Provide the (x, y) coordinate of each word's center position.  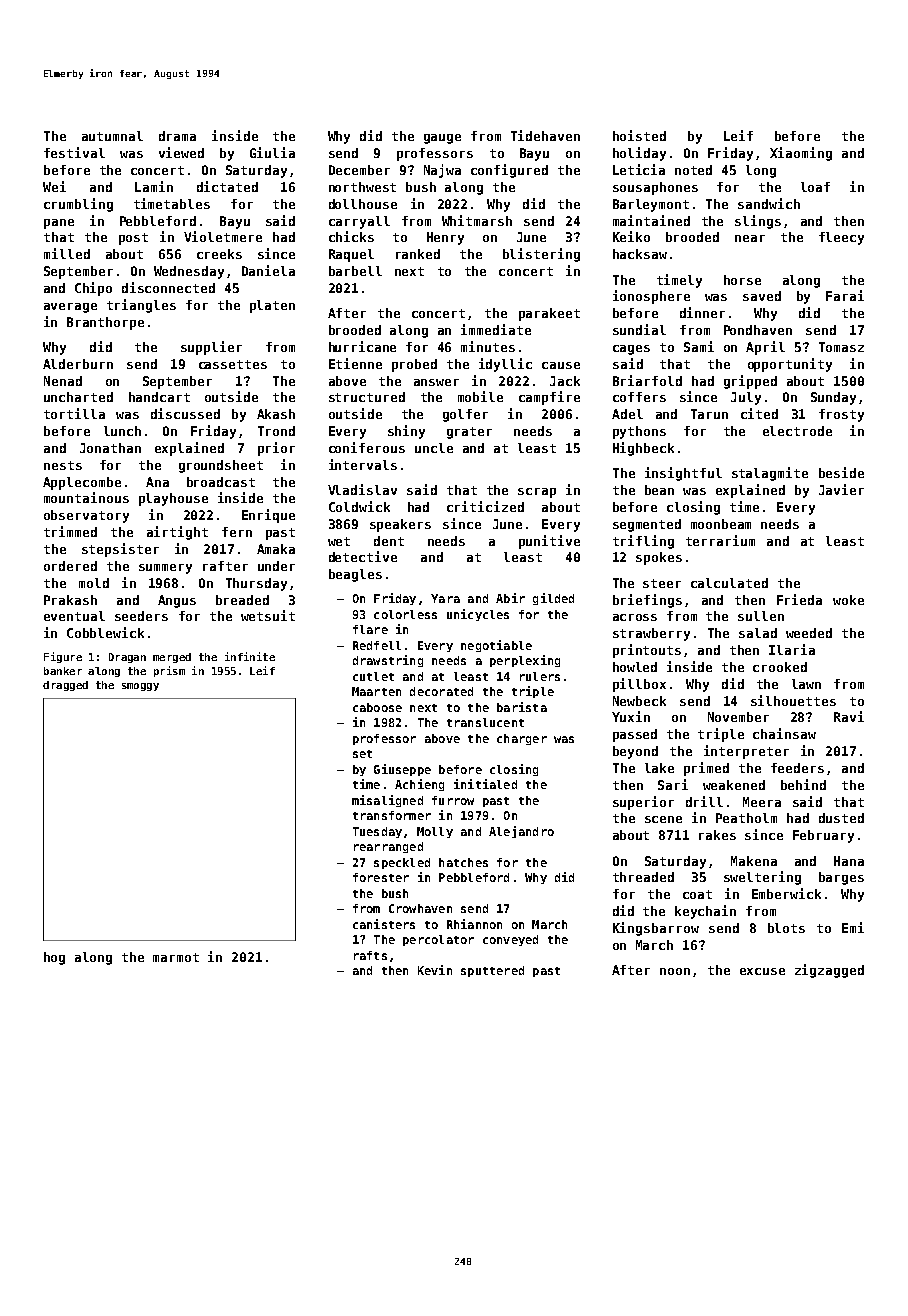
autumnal (112, 136)
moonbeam (721, 524)
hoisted (639, 135)
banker (63, 671)
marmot (176, 957)
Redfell (377, 645)
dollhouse (363, 204)
